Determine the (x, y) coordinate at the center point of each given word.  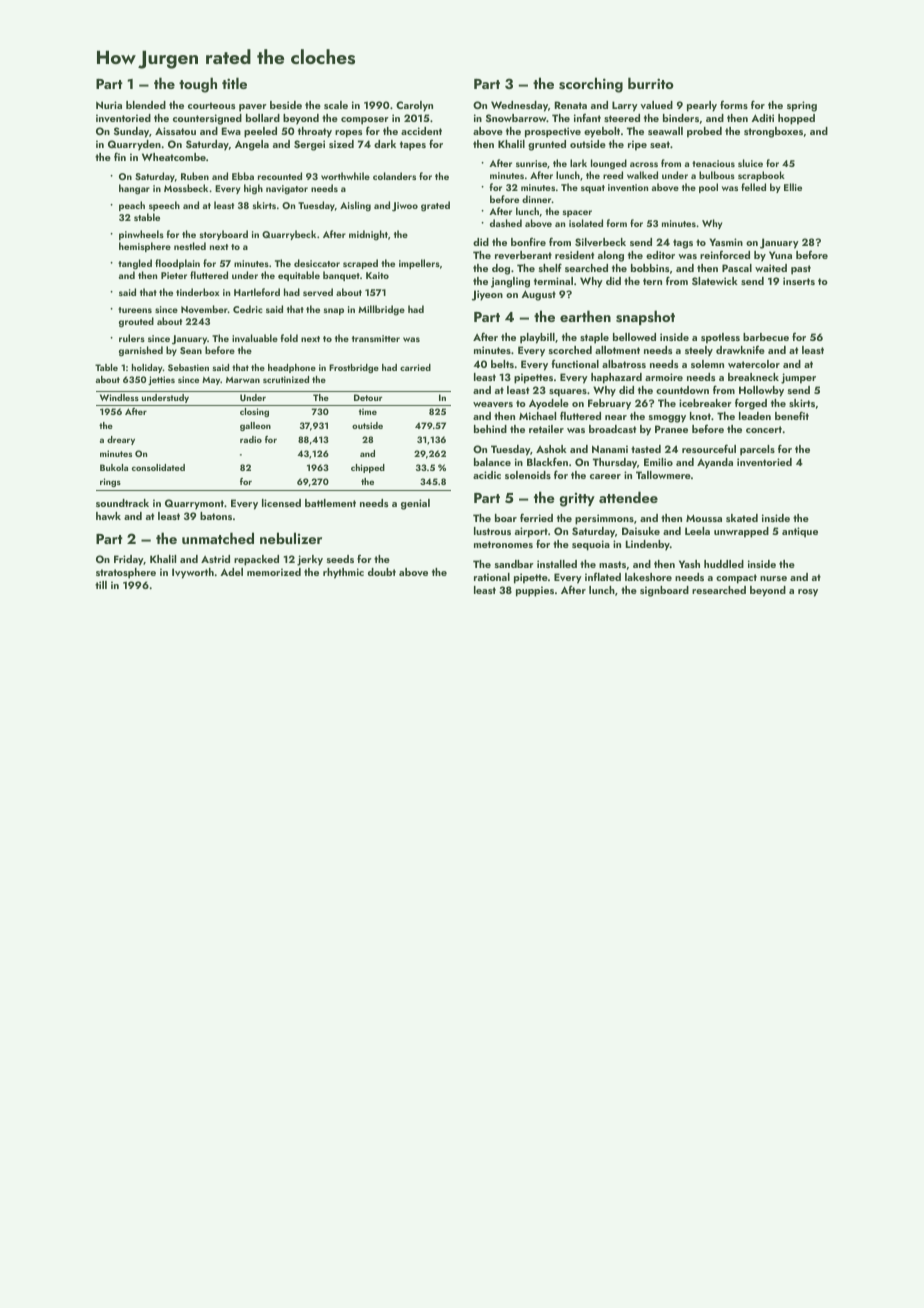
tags (683, 244)
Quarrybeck (289, 235)
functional (575, 363)
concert (764, 429)
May (211, 381)
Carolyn (414, 106)
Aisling (355, 206)
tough (198, 85)
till (101, 585)
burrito (651, 83)
